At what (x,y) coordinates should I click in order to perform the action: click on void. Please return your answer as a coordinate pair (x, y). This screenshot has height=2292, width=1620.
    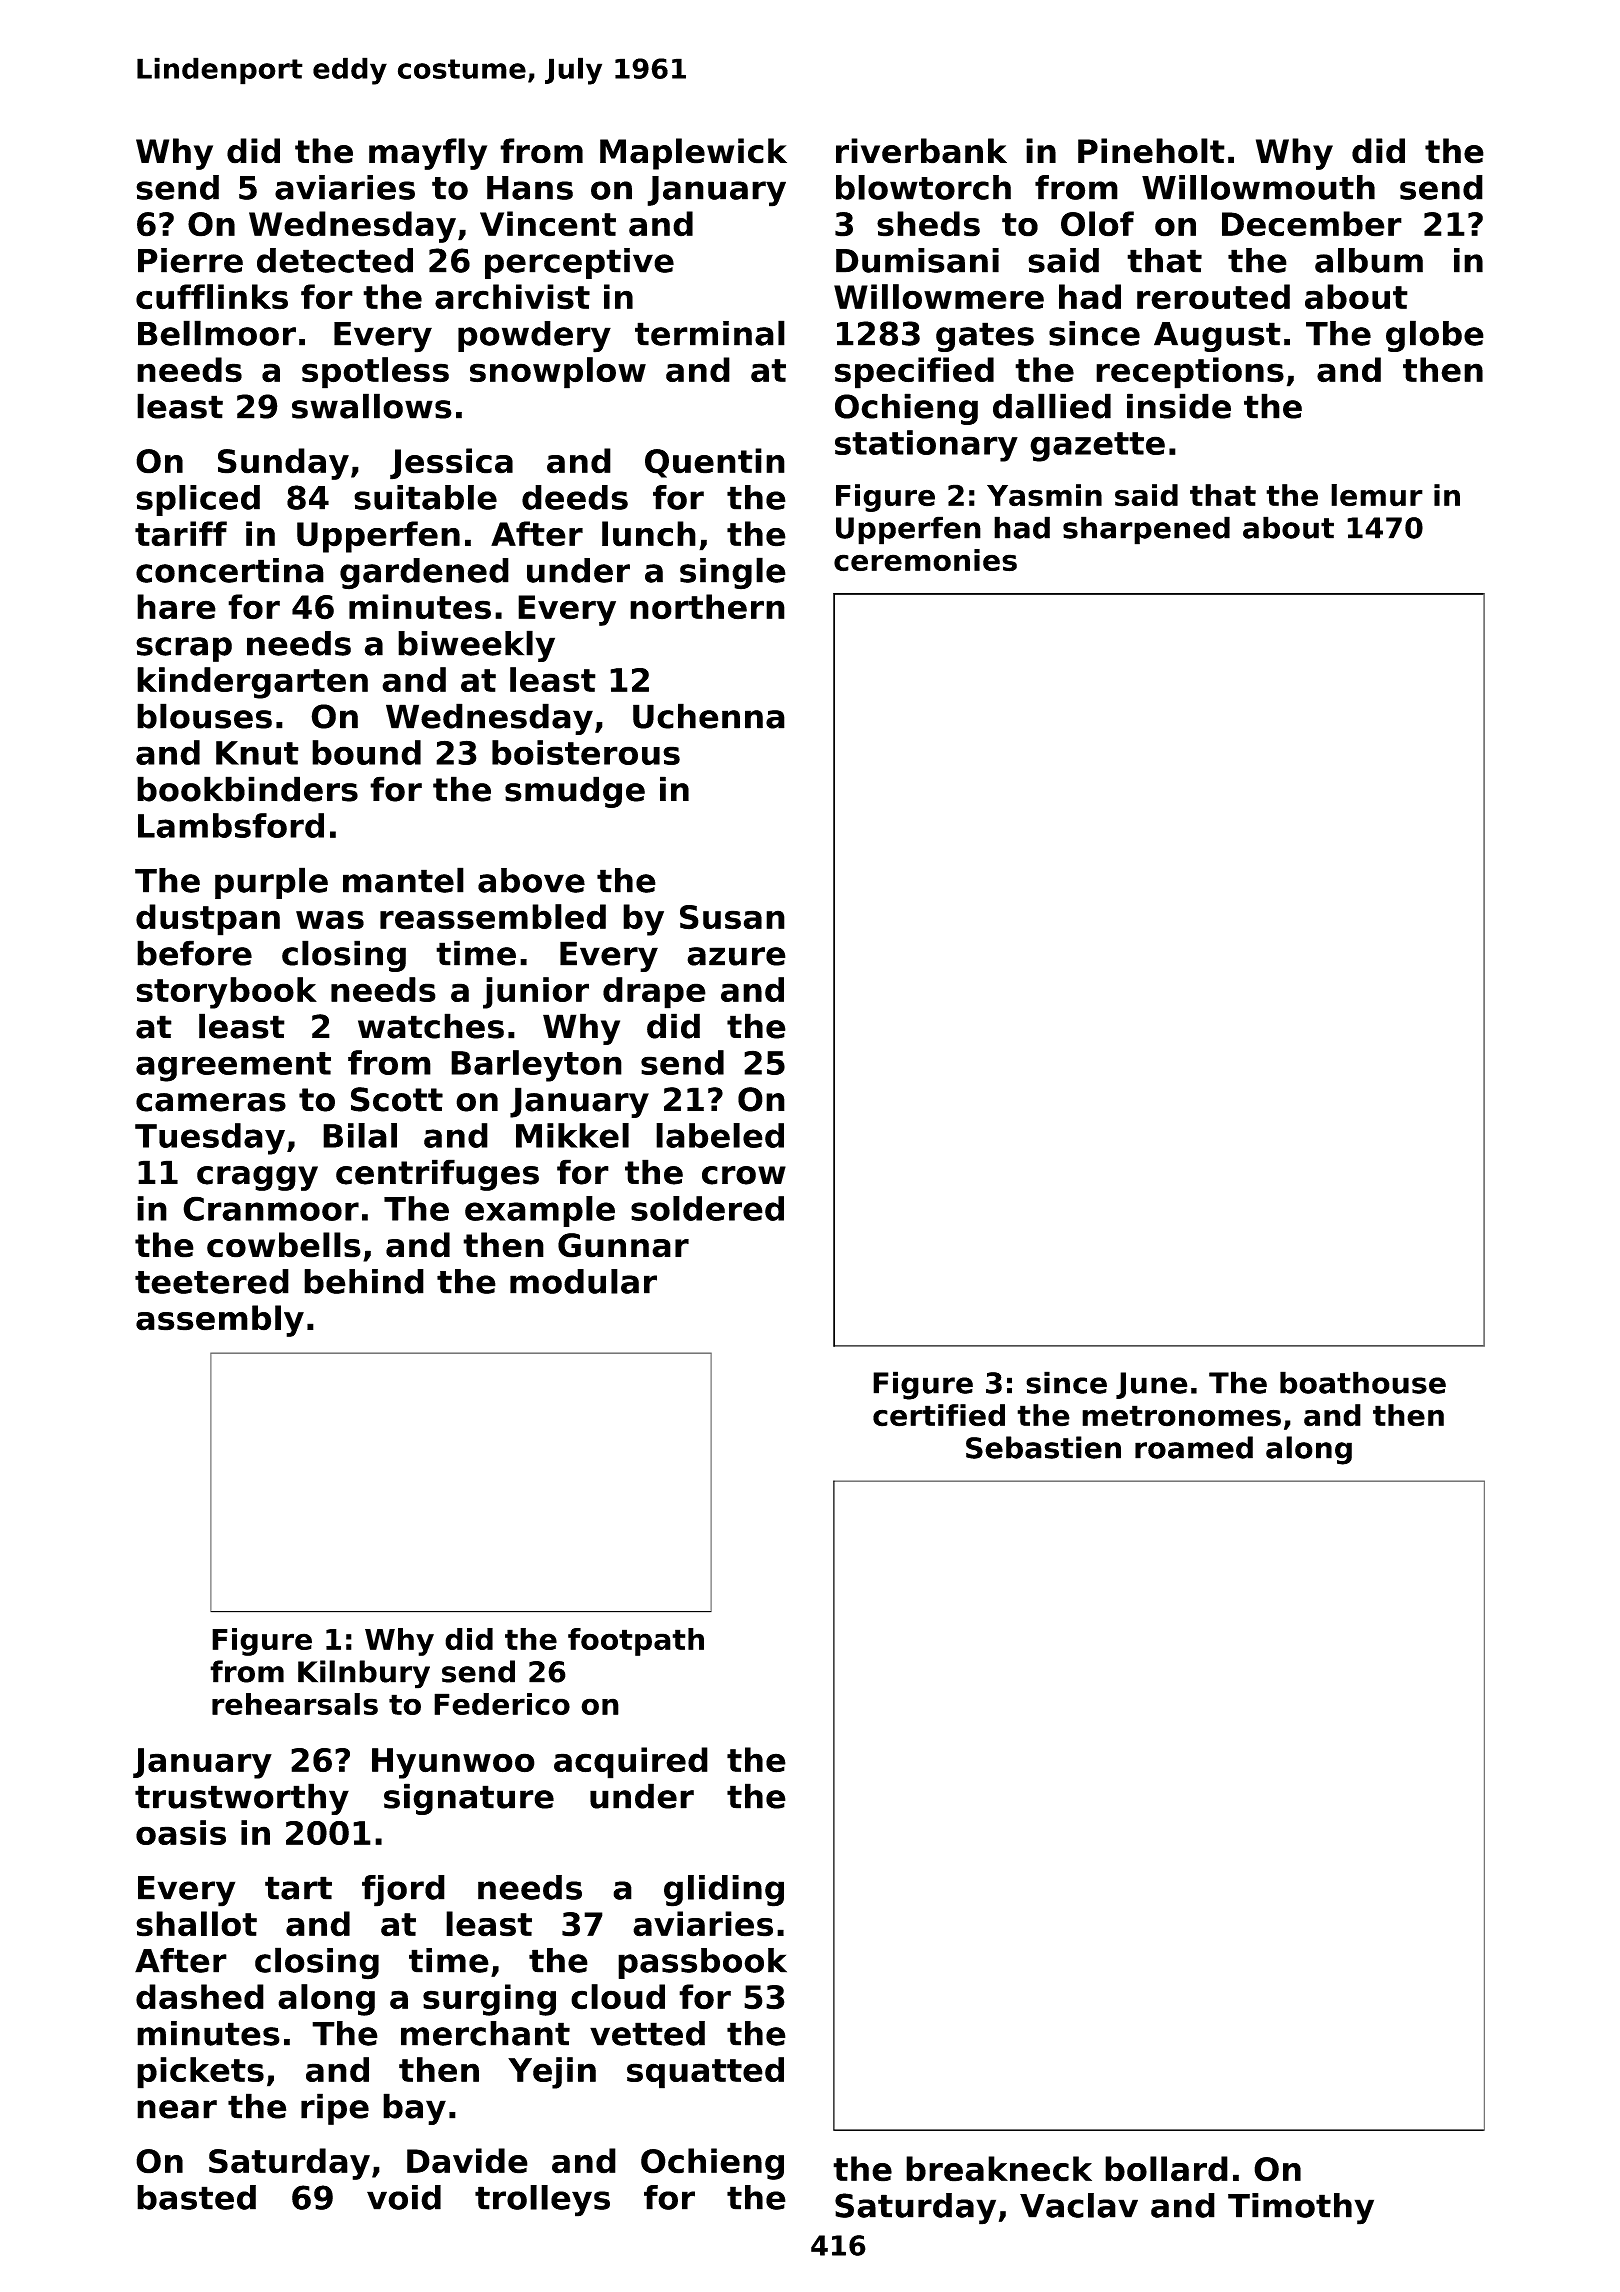
    Looking at the image, I should click on (404, 2197).
